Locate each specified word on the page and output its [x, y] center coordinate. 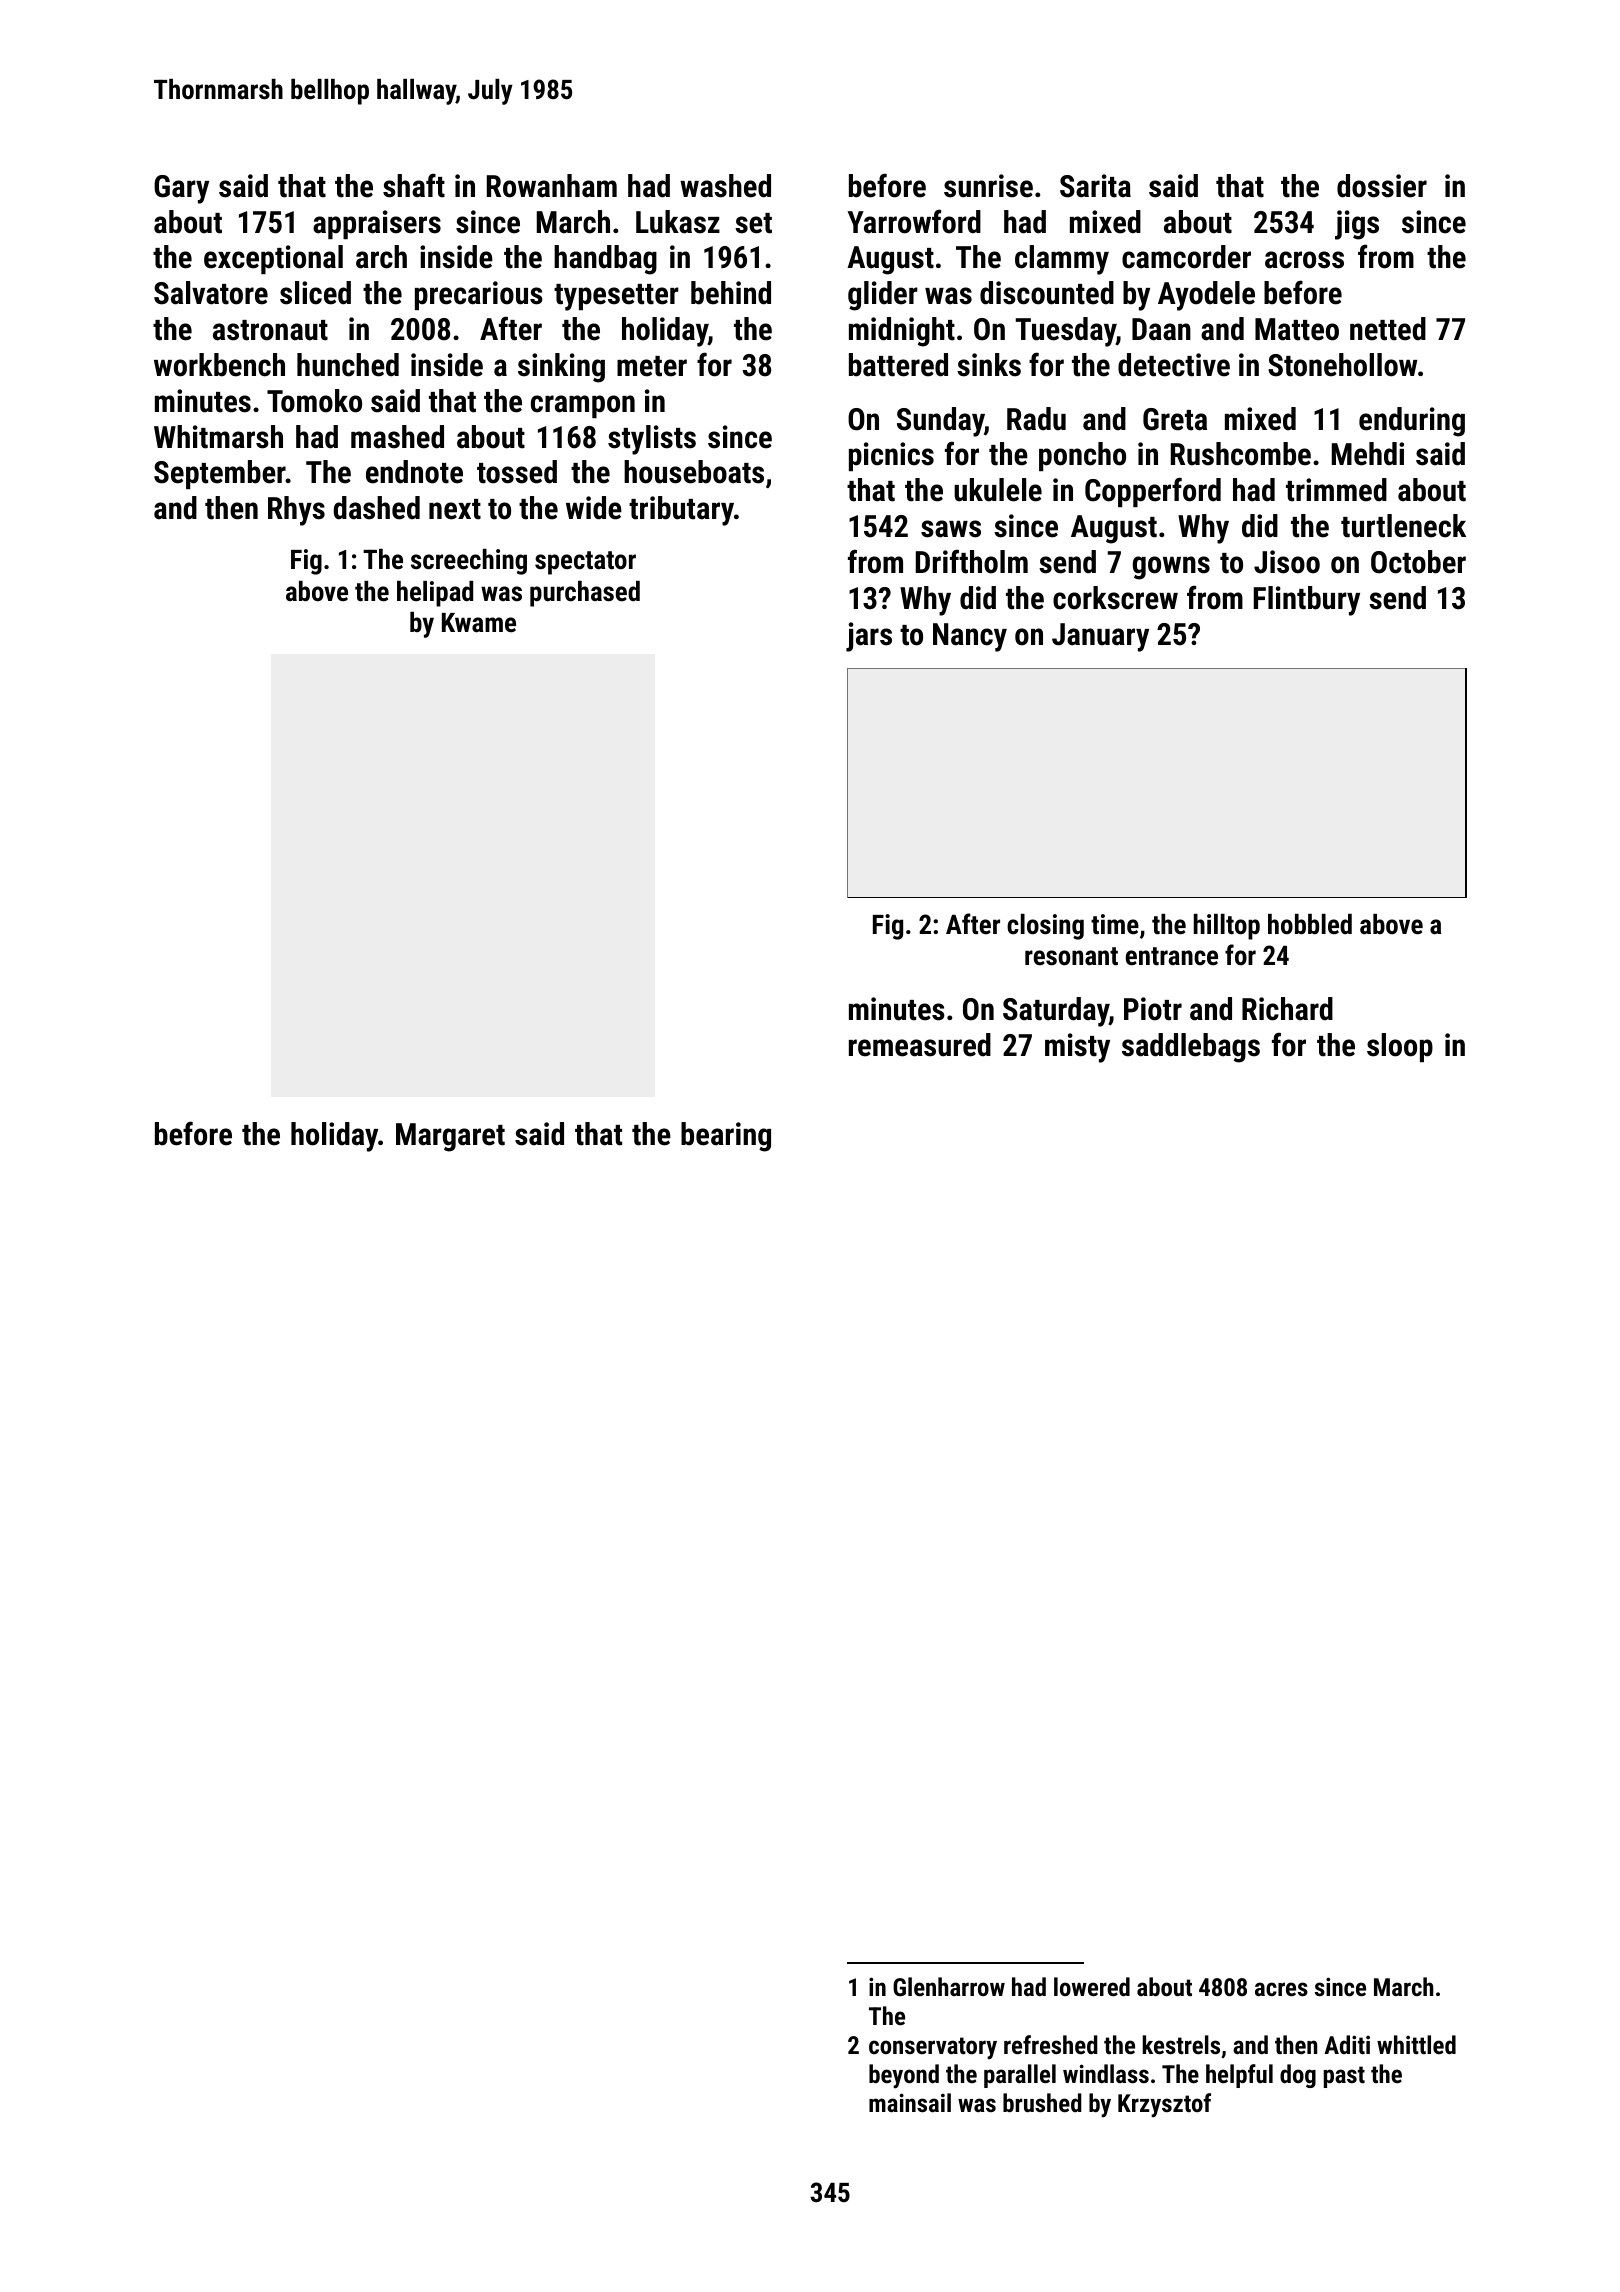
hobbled [1310, 924]
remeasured [920, 1045]
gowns [1171, 568]
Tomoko [314, 401]
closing [1045, 927]
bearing [726, 1137]
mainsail [910, 2102]
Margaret [450, 1137]
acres [1281, 1989]
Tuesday [1066, 332]
